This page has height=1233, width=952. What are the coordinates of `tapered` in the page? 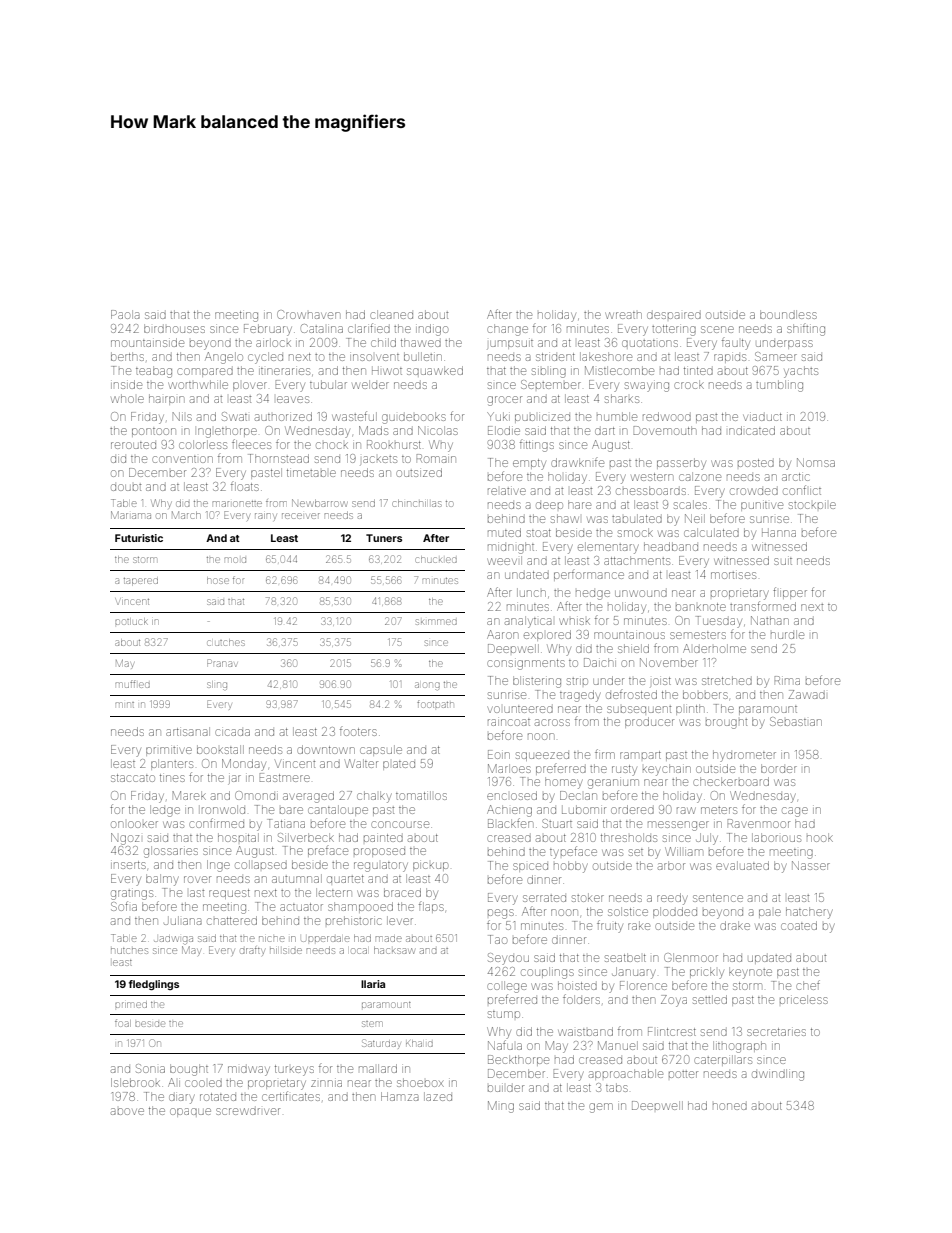 It's located at (141, 582).
